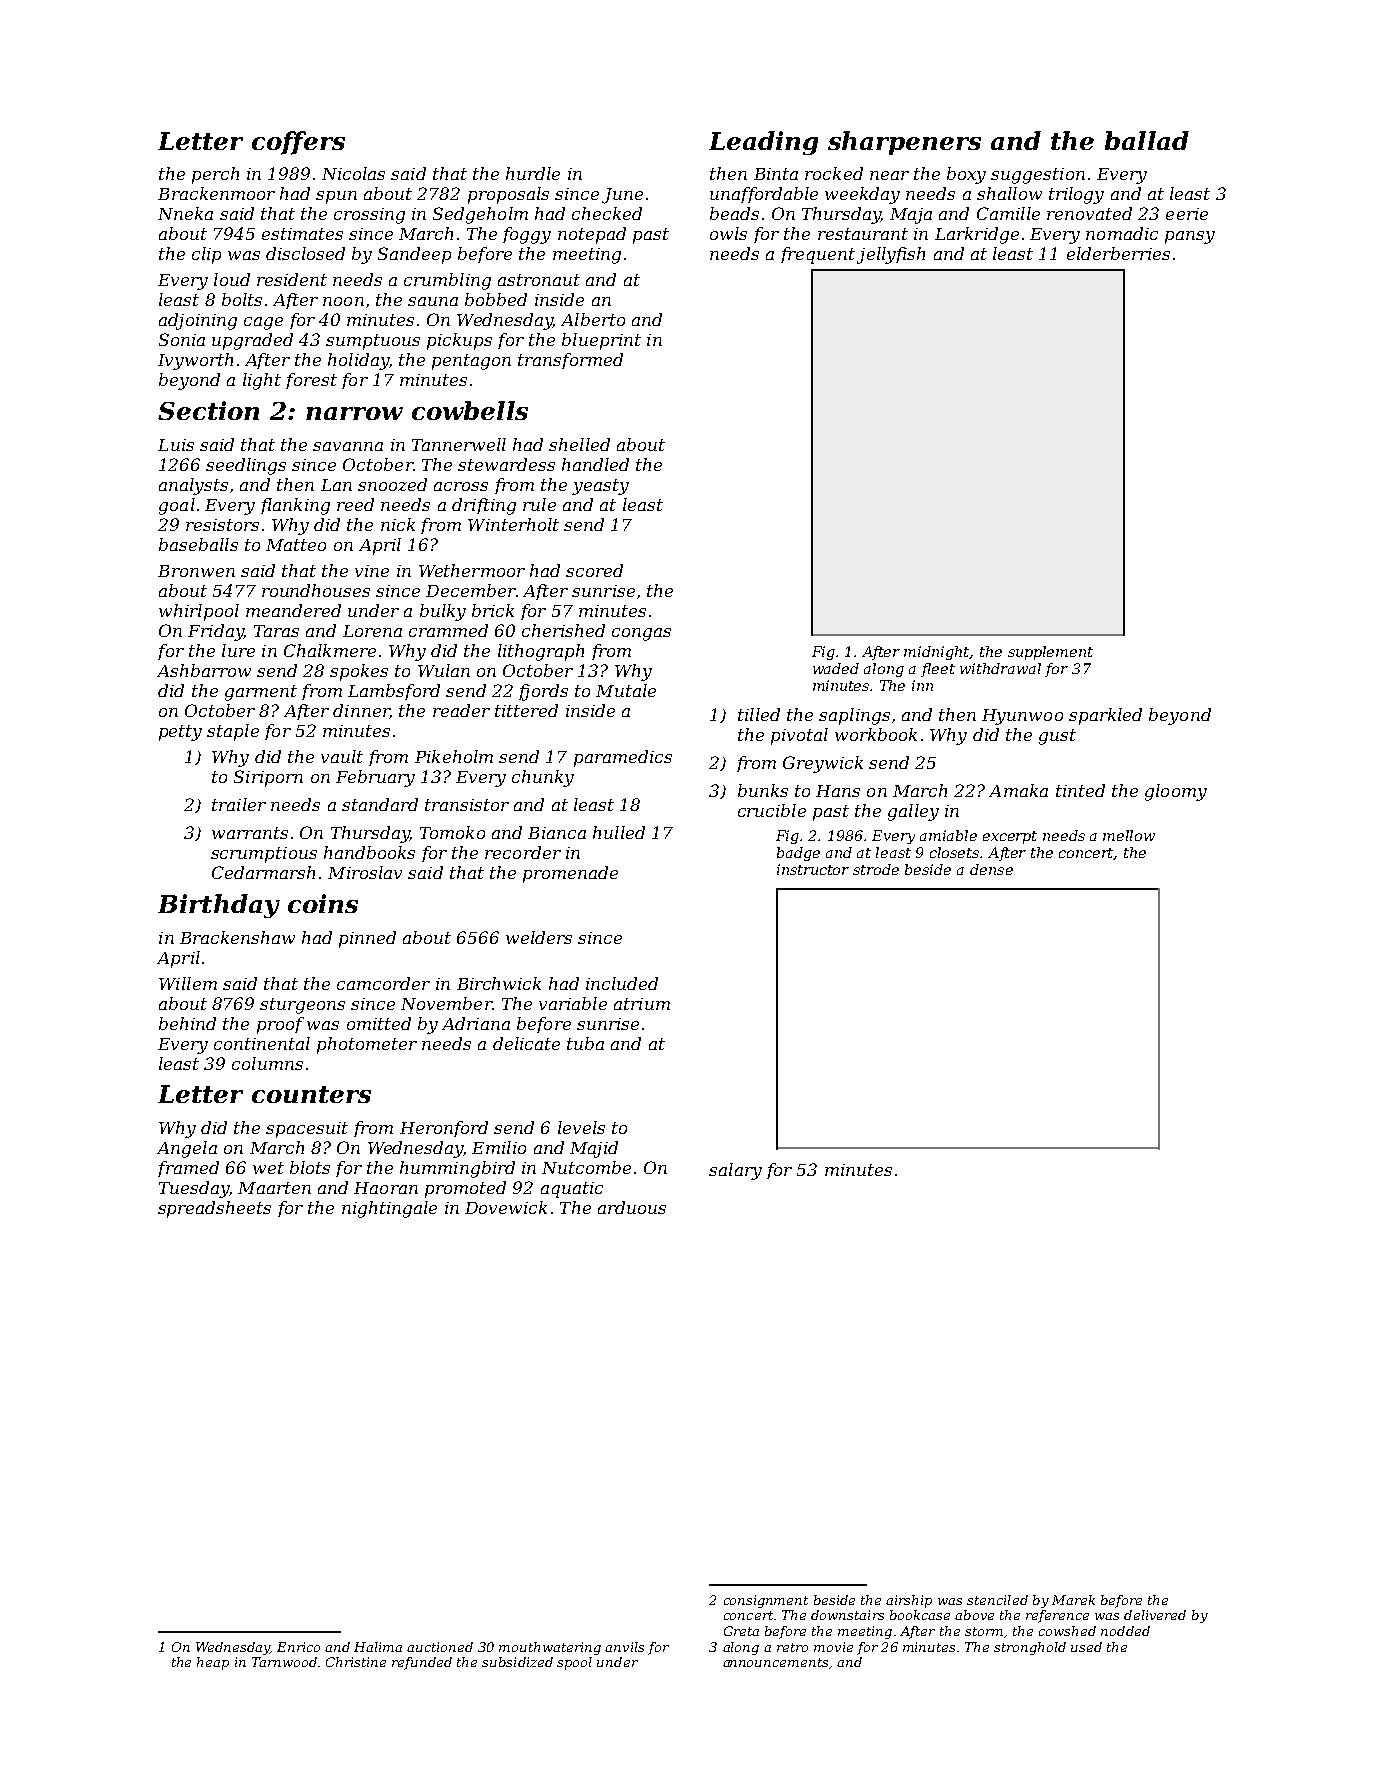 This image has height=1792, width=1385. What do you see at coordinates (213, 1663) in the image?
I see `heap` at bounding box center [213, 1663].
